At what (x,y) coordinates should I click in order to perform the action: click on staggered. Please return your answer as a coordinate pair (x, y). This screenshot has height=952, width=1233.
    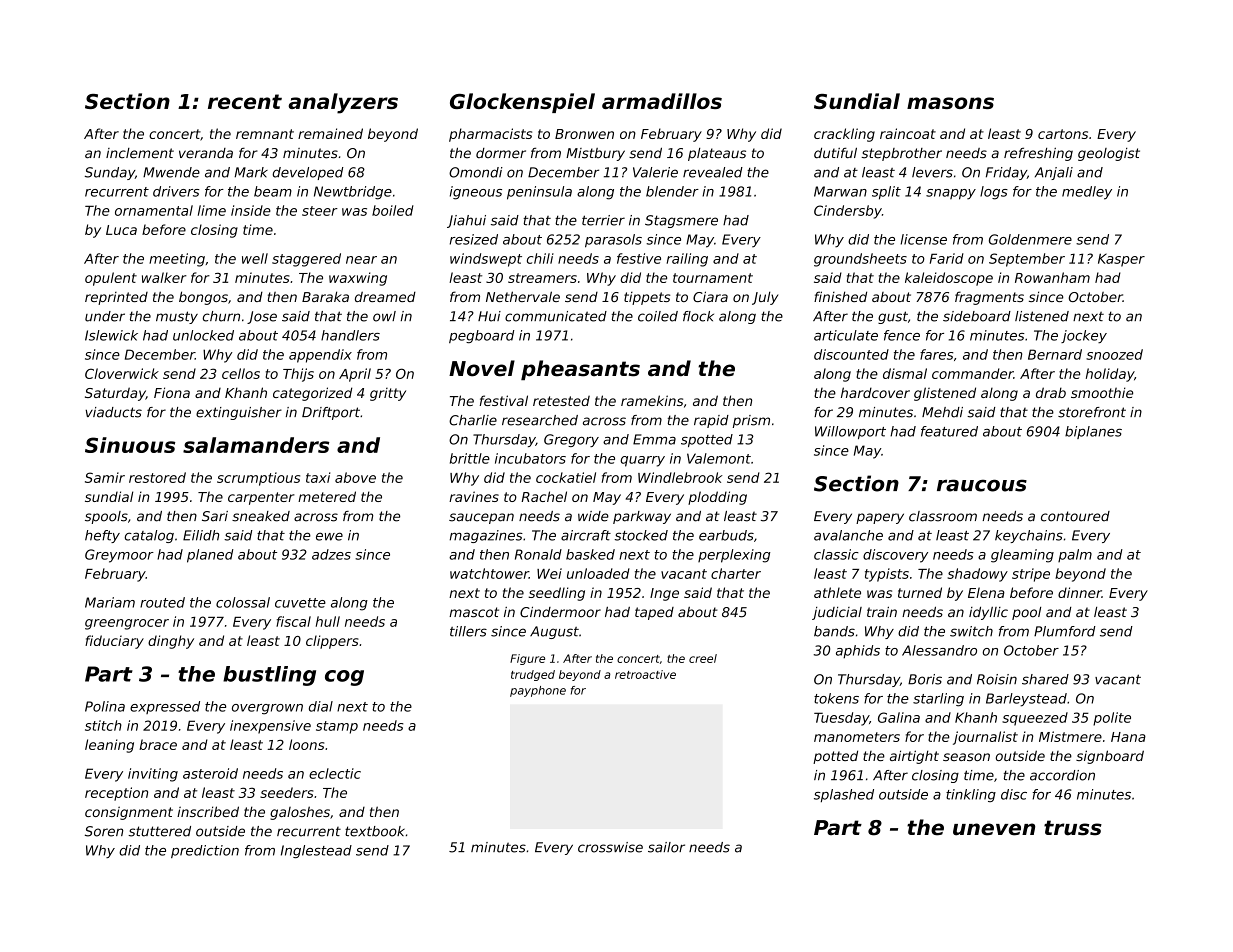
    Looking at the image, I should click on (306, 260).
